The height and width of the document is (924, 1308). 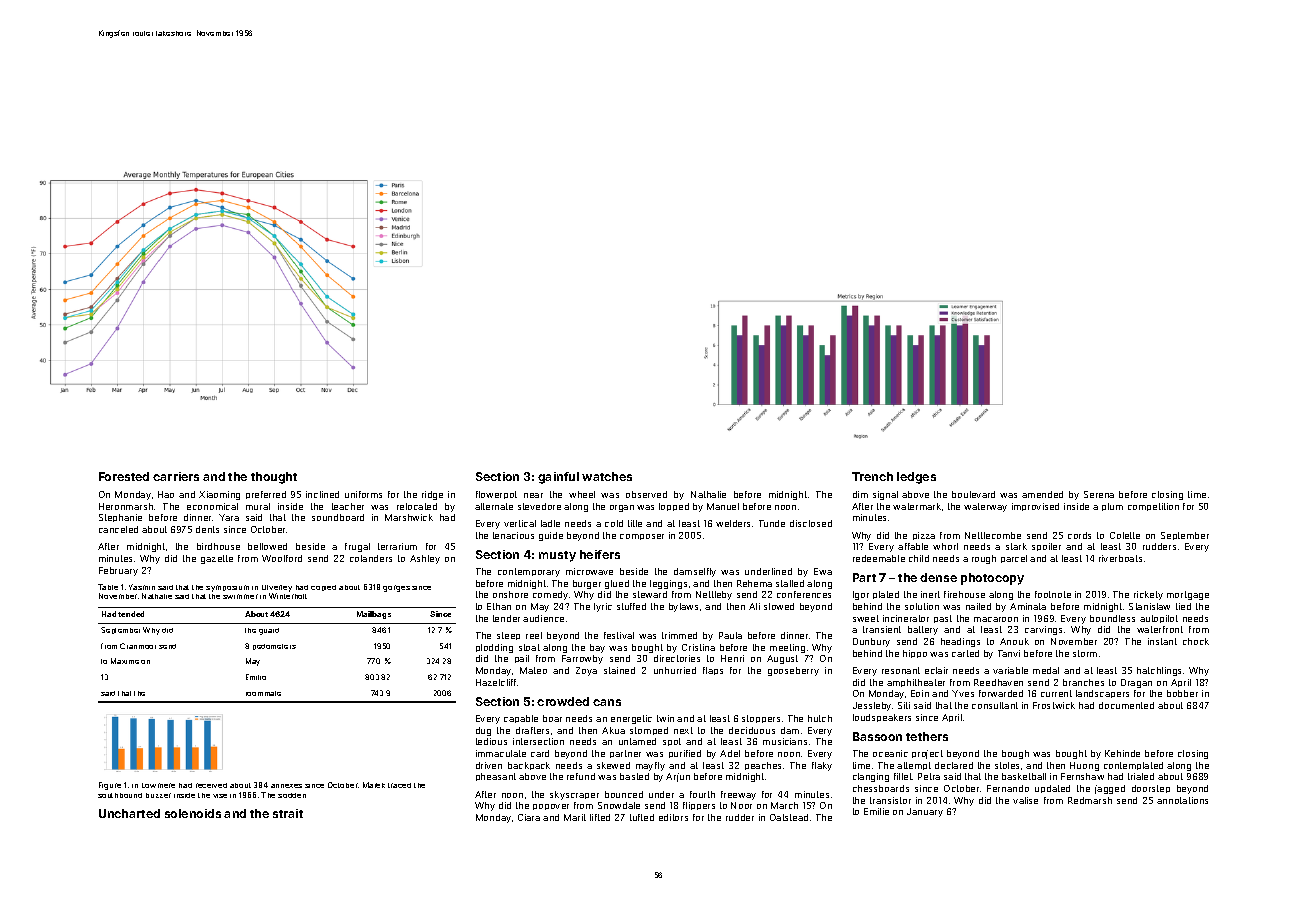 What do you see at coordinates (124, 476) in the document?
I see `Forested` at bounding box center [124, 476].
